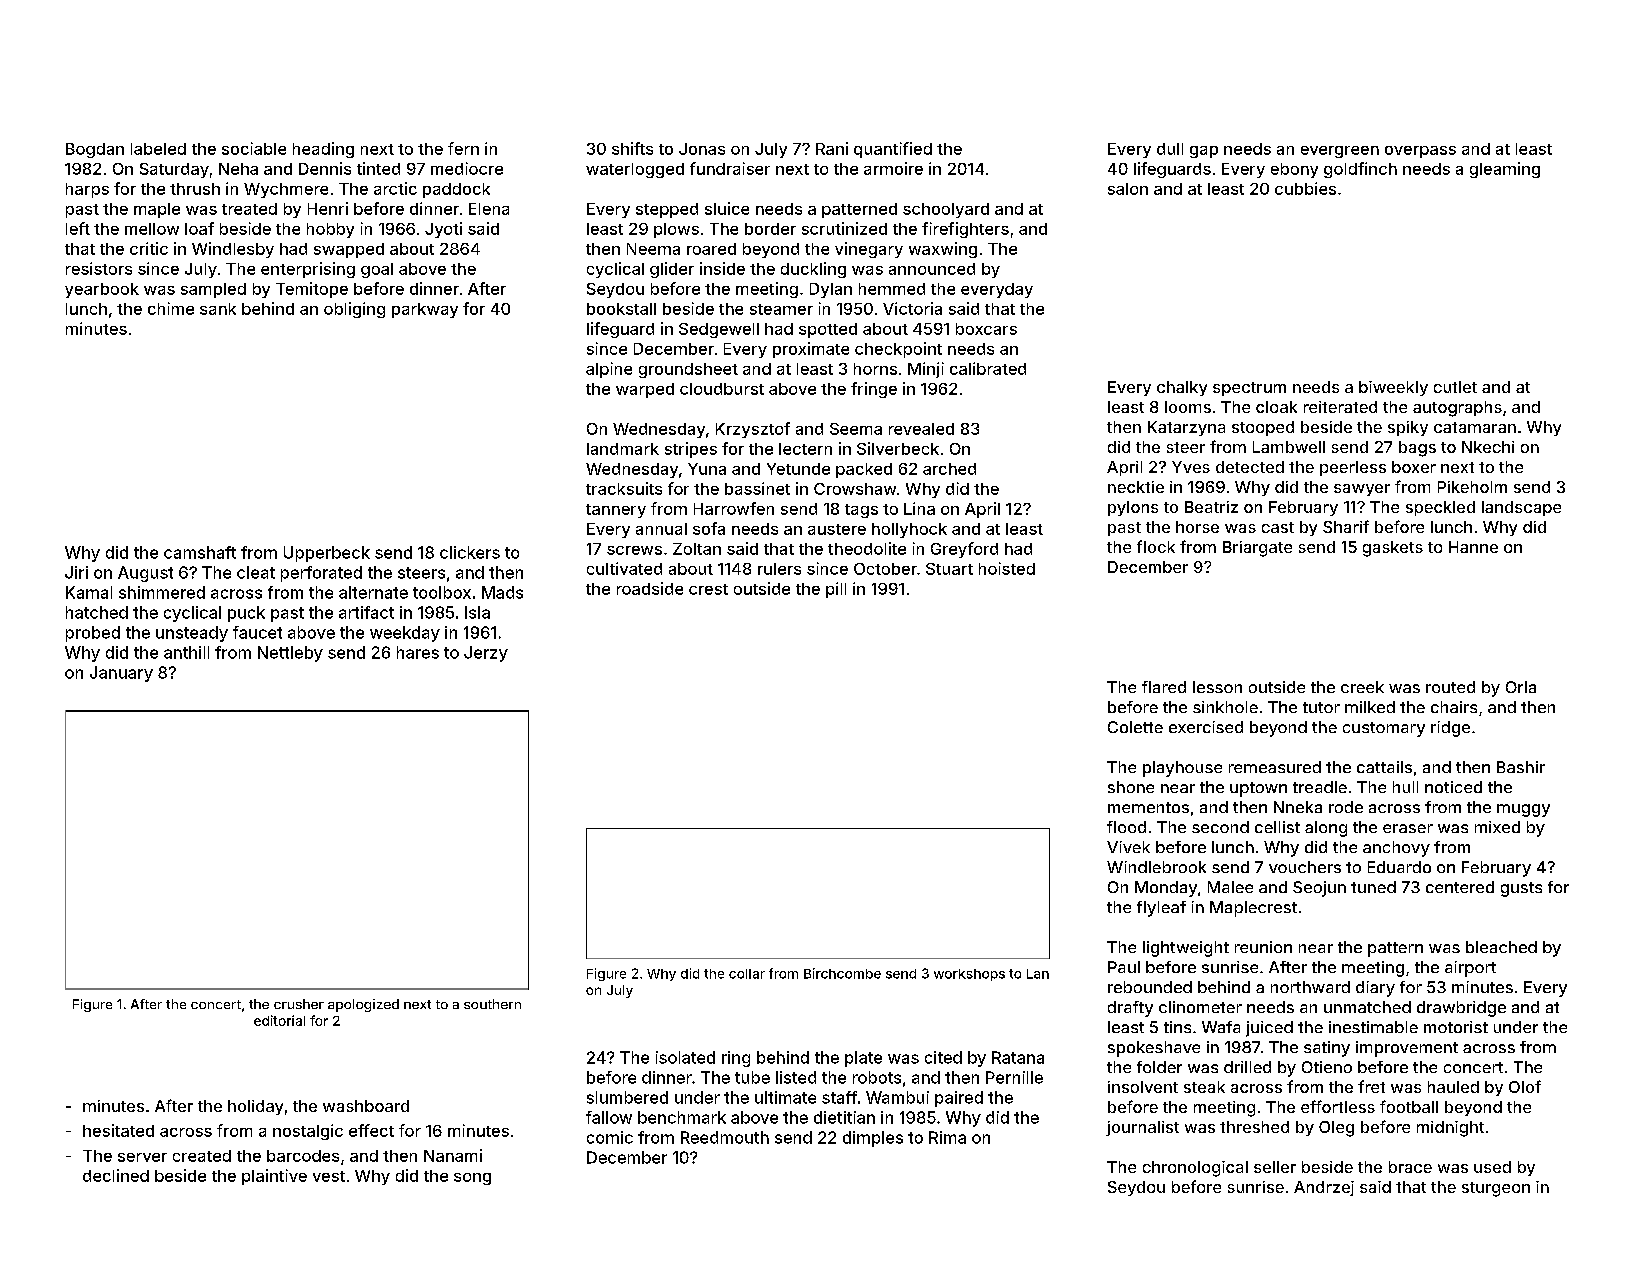 The width and height of the screenshot is (1636, 1264). Describe the element at coordinates (102, 290) in the screenshot. I see `yearbook` at that location.
